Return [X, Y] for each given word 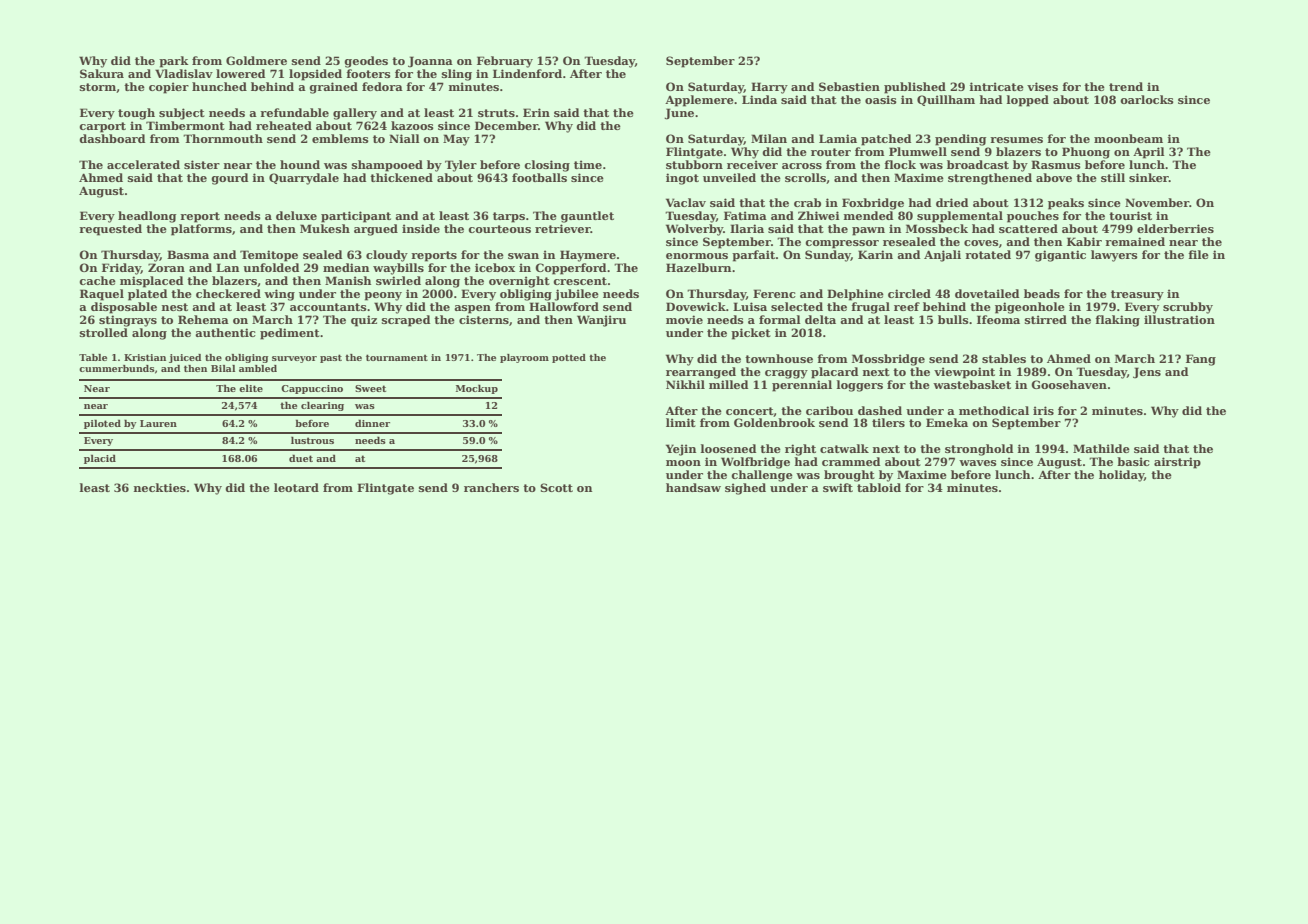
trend [1126, 86]
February [505, 62]
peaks [1066, 204]
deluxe [296, 215]
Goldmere [256, 60]
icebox [495, 267]
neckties [160, 487]
